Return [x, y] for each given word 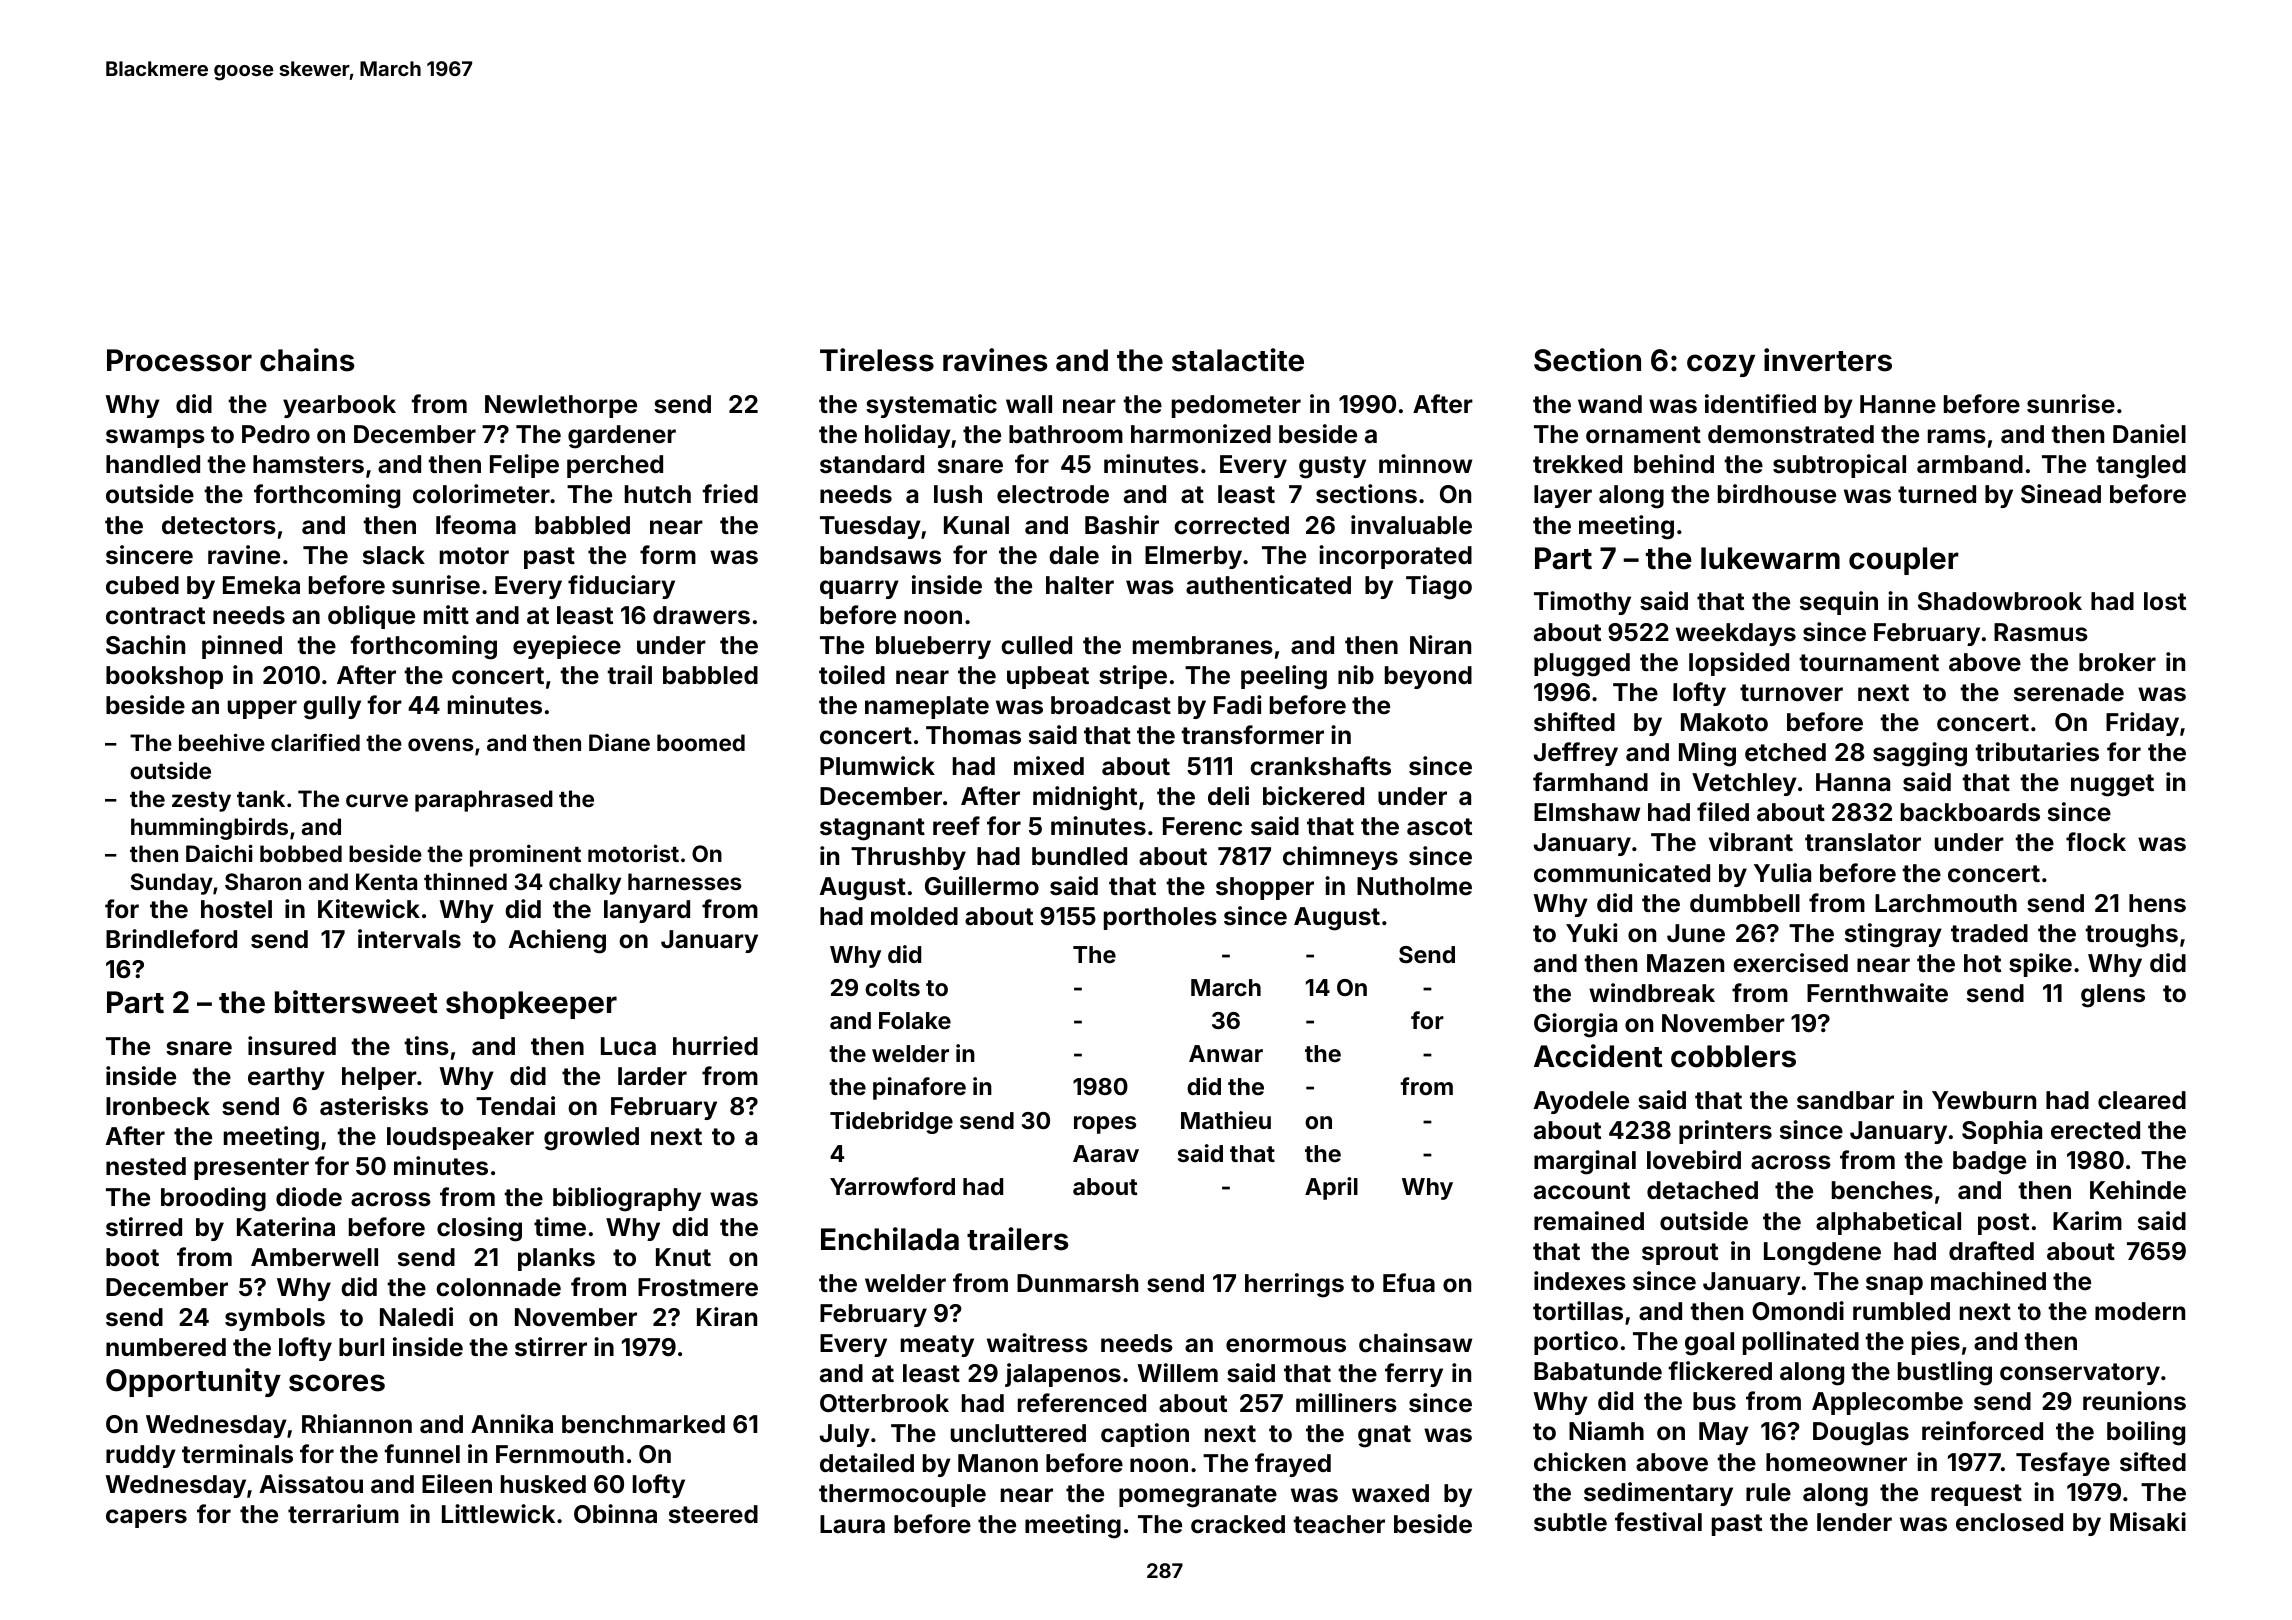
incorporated [1395, 557]
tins [426, 1046]
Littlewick [498, 1514]
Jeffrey [1576, 754]
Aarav [1106, 1153]
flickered [1720, 1371]
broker [2117, 662]
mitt [446, 614]
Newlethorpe [561, 406]
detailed [867, 1463]
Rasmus [2041, 632]
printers [1725, 1132]
